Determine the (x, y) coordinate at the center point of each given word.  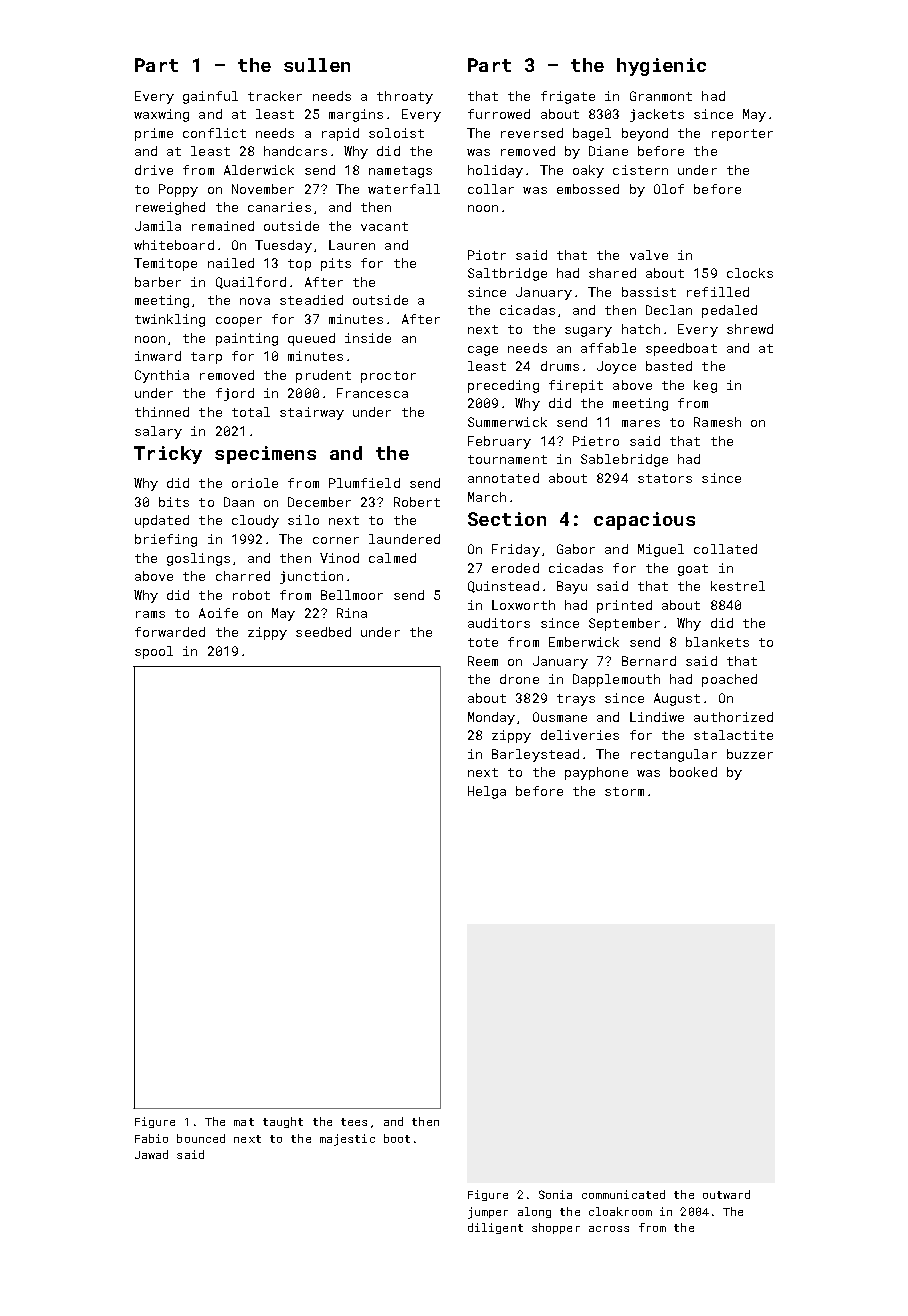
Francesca (372, 393)
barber (158, 282)
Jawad (151, 1154)
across (609, 1229)
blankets (717, 642)
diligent (495, 1228)
